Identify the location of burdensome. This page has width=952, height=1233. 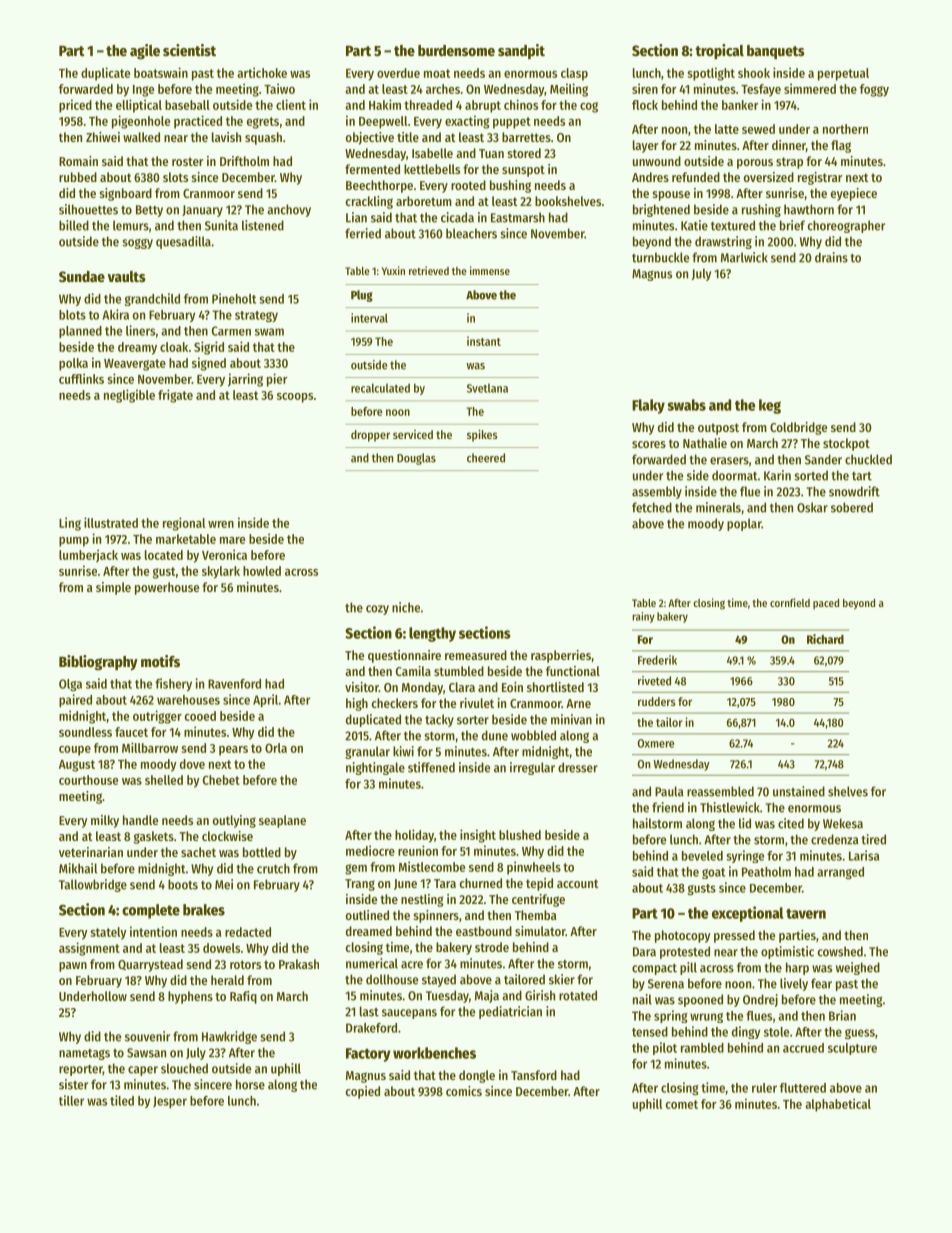
(456, 50).
